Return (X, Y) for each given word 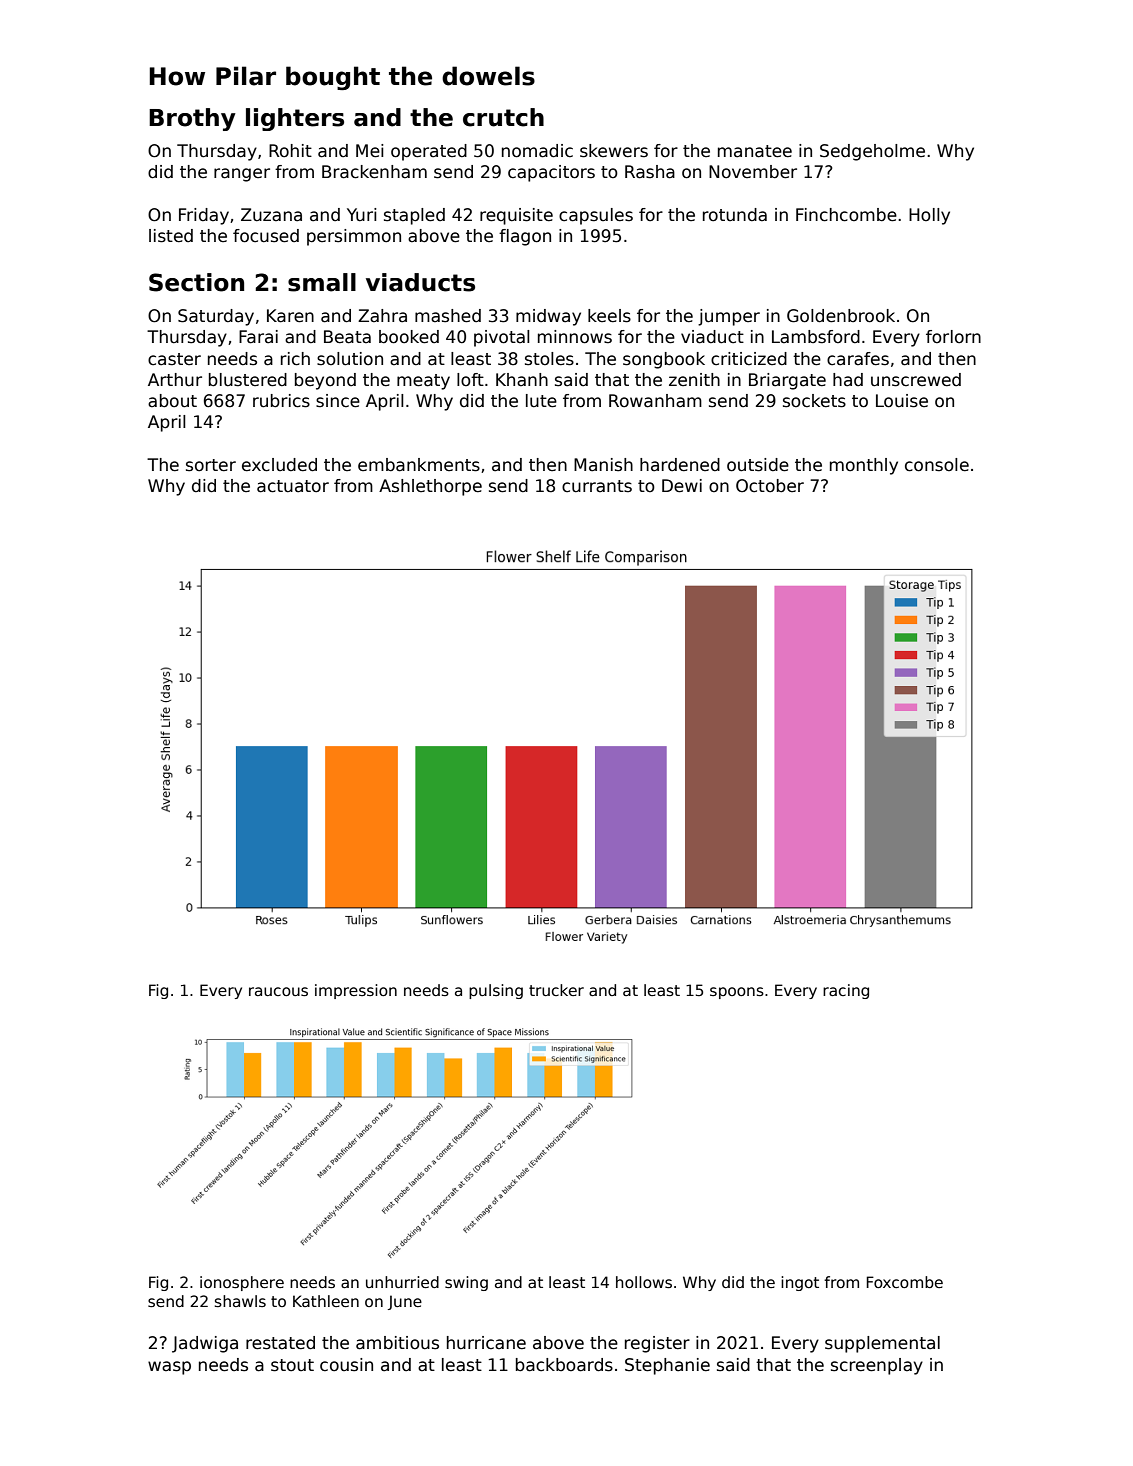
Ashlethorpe (430, 487)
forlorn (953, 337)
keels (609, 316)
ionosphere (242, 1283)
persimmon (354, 237)
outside (758, 465)
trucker (556, 990)
